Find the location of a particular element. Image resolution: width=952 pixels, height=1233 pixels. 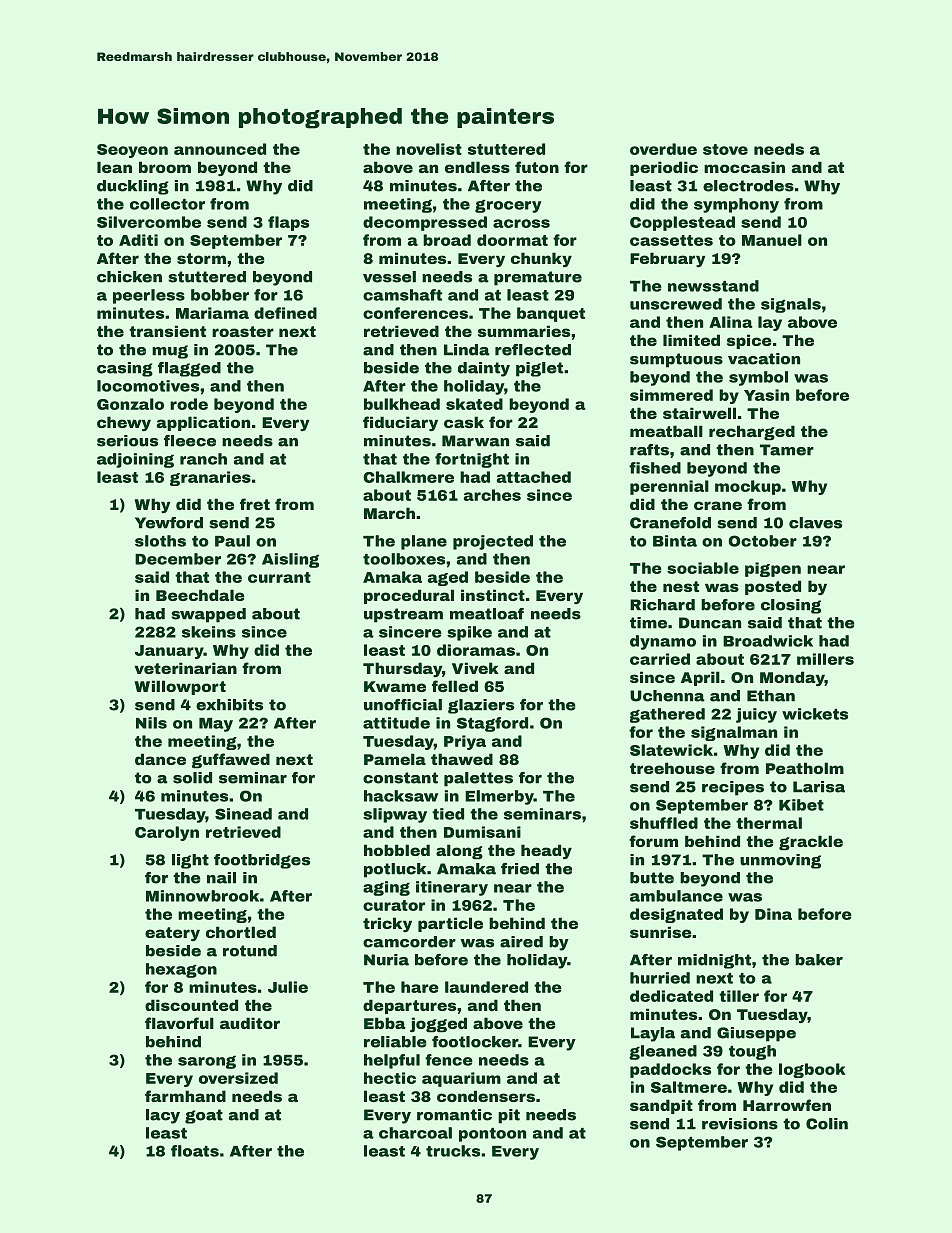

Yasin is located at coordinates (766, 395).
